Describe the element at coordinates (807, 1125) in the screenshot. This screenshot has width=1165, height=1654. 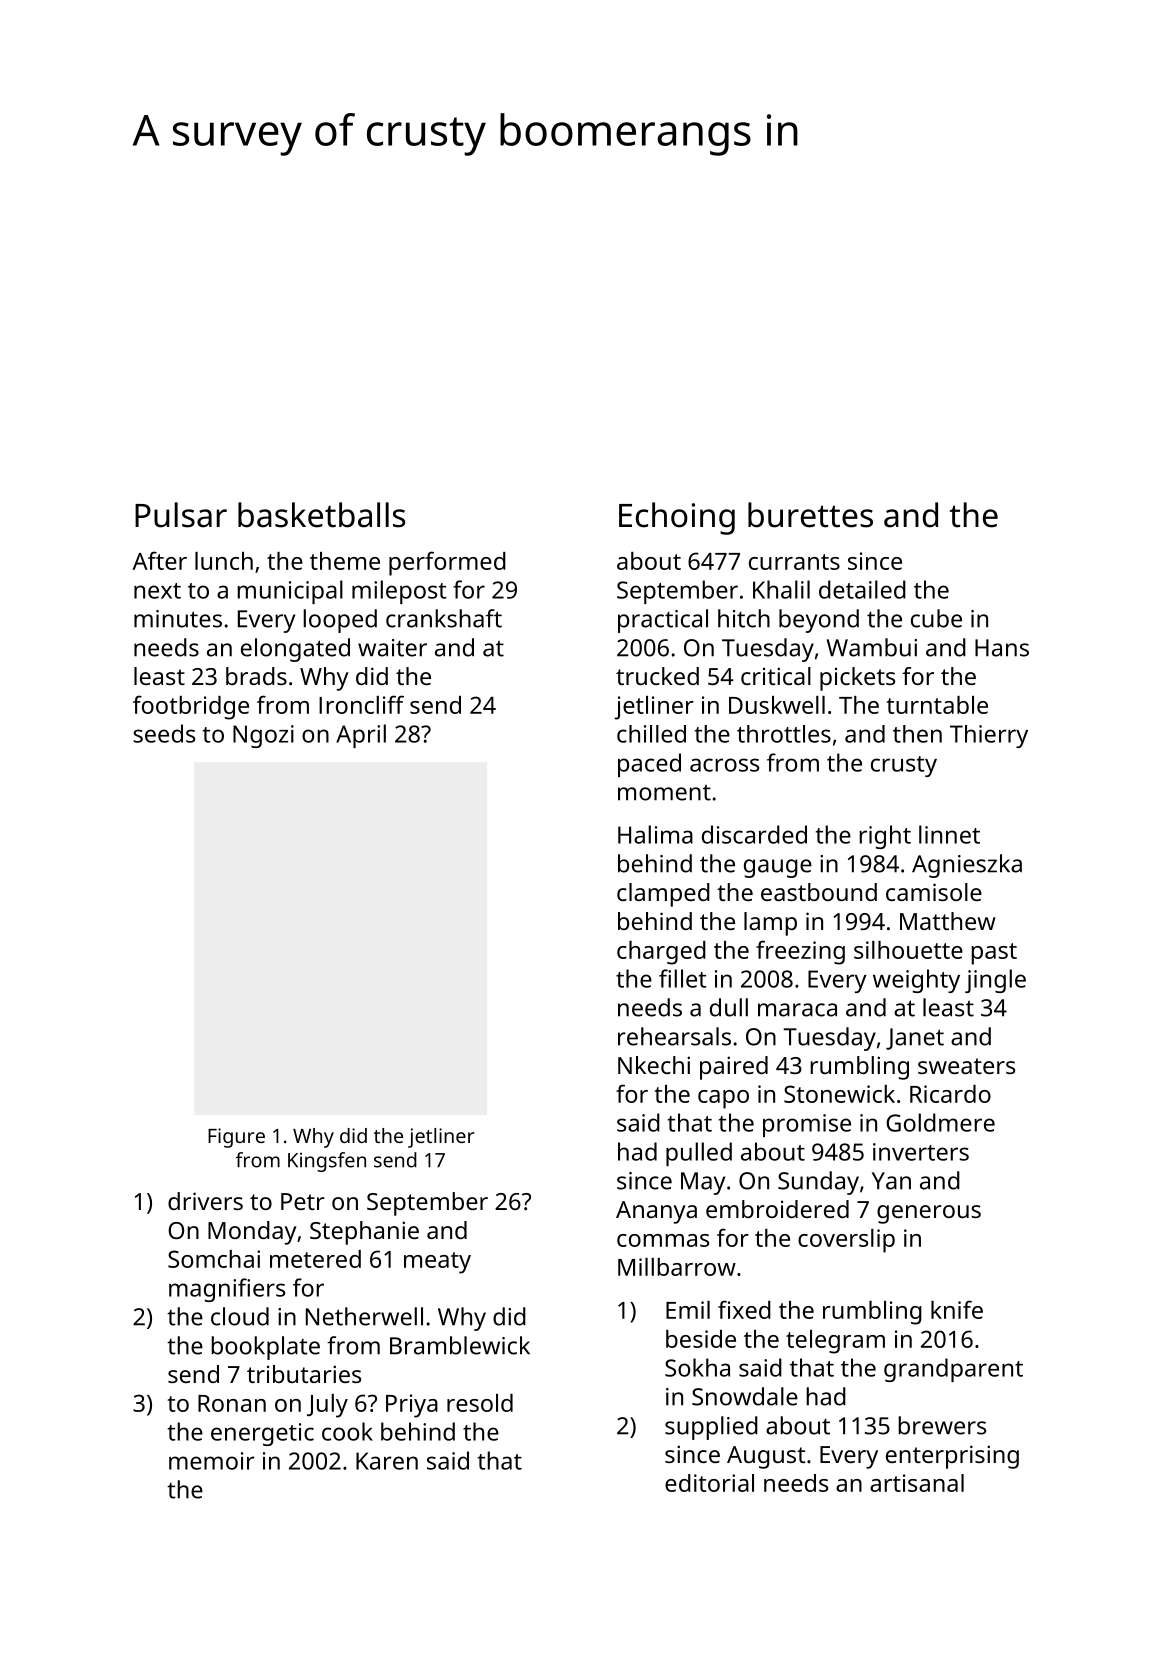
I see `promise` at that location.
